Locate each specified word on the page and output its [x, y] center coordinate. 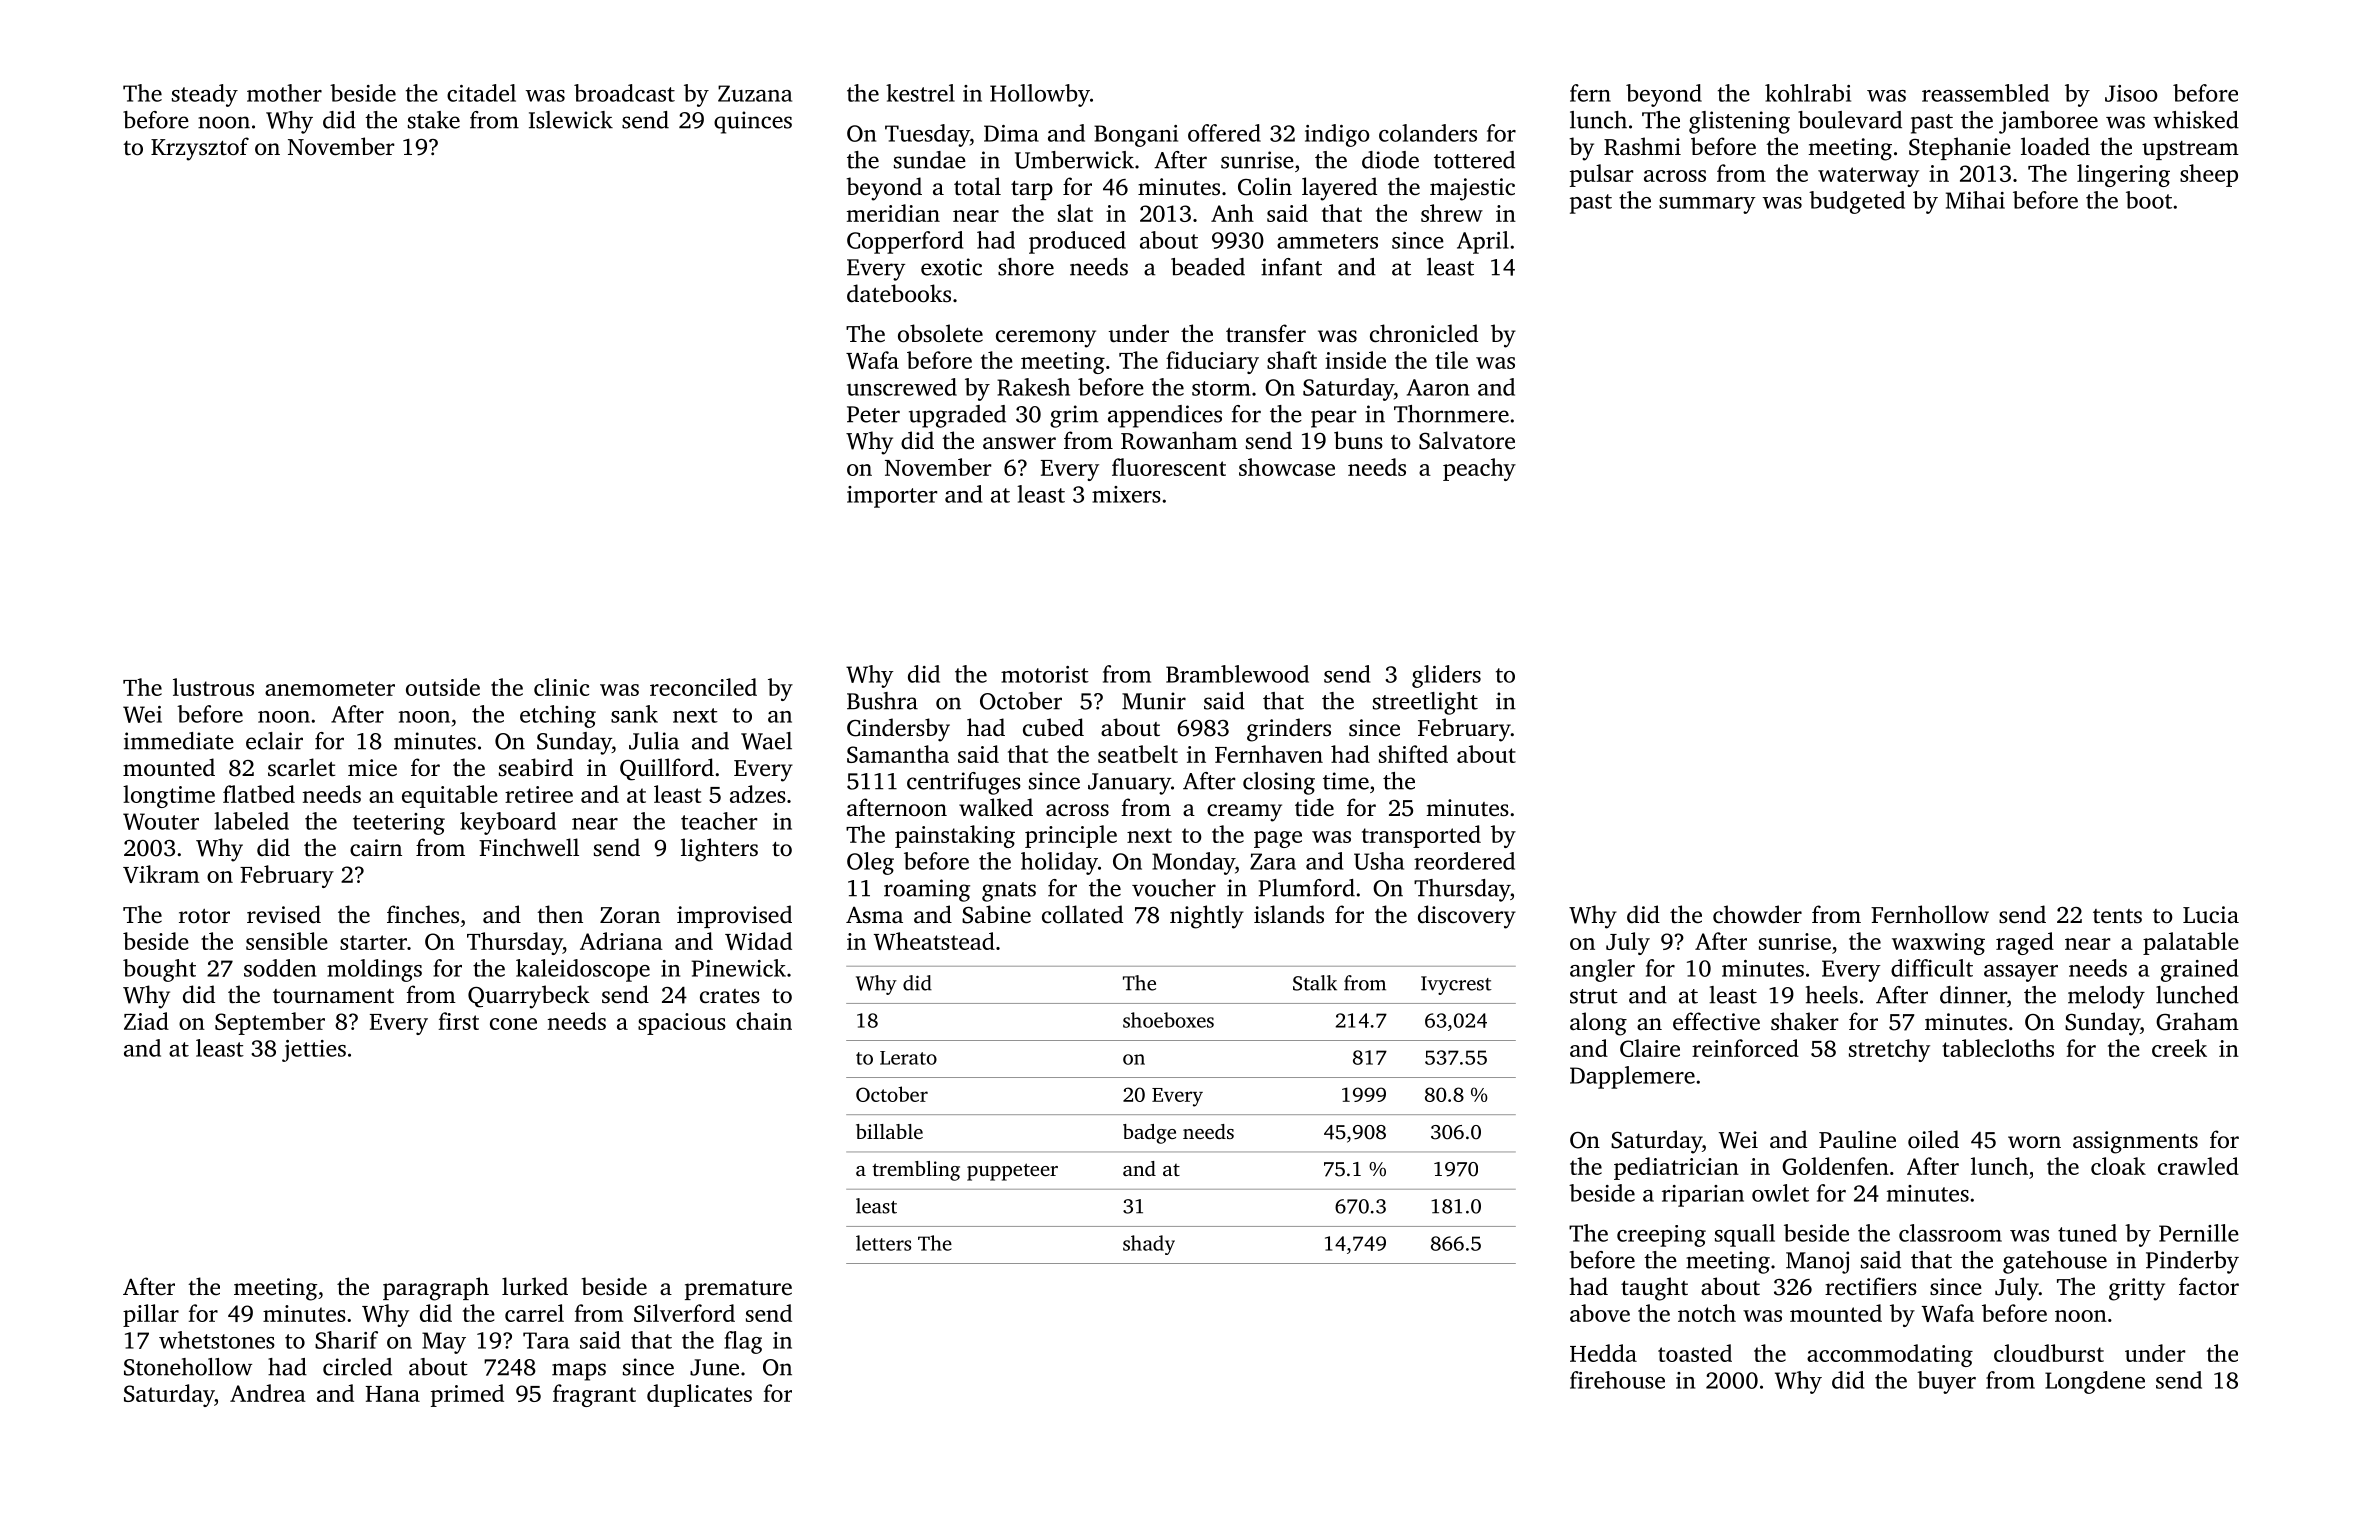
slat [1075, 213]
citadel [481, 93]
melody [2106, 997]
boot [2149, 200]
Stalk [1315, 983]
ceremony [1046, 339]
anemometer [330, 688]
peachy [1479, 469]
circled [357, 1367]
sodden [280, 968]
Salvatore [1467, 440]
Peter [873, 414]
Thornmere [1451, 414]
